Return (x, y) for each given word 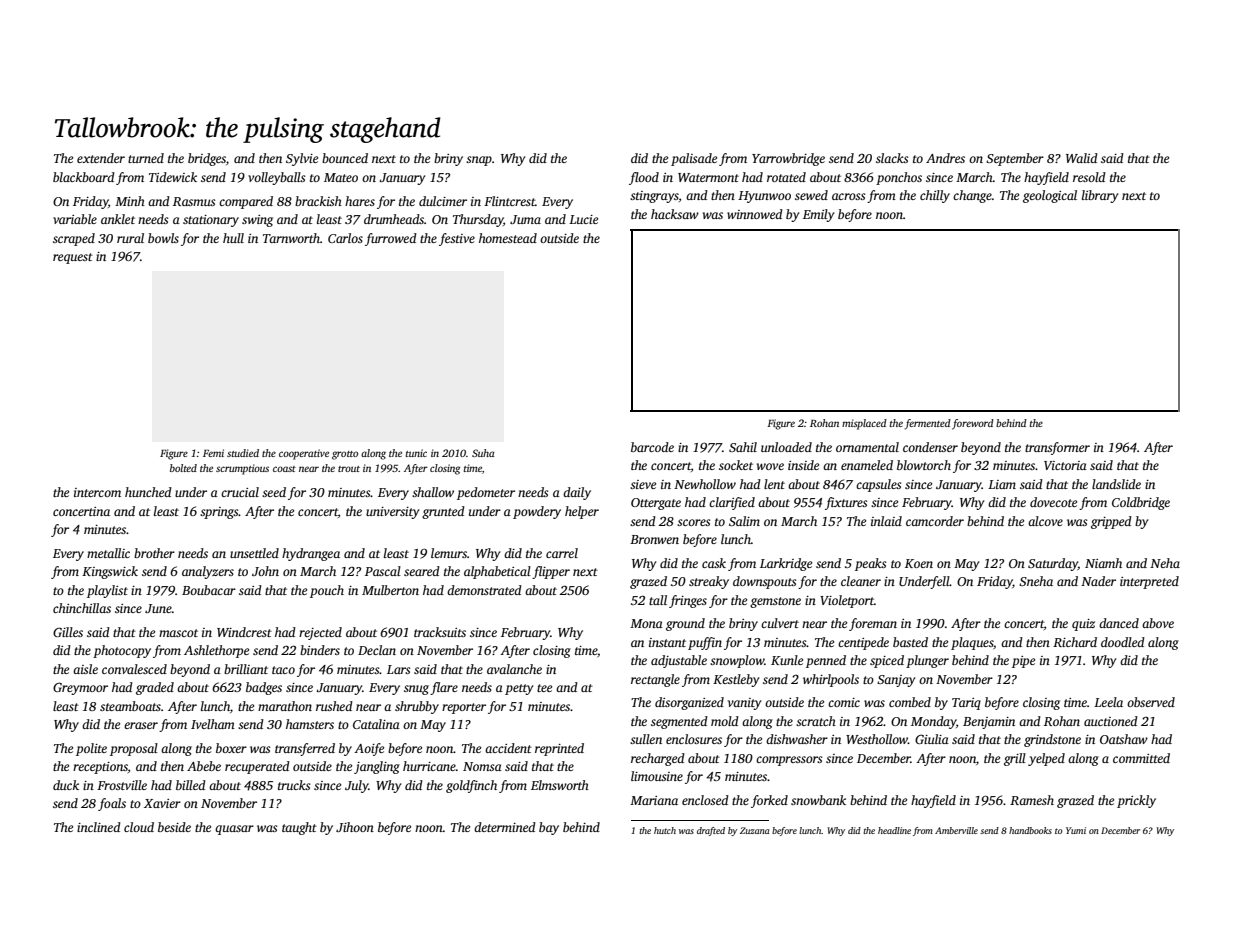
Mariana (654, 800)
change (972, 196)
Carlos (345, 238)
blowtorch (924, 465)
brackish (318, 201)
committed (1141, 758)
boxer (231, 748)
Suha (483, 453)
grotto (345, 455)
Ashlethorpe (216, 651)
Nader (1098, 581)
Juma (525, 219)
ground (685, 624)
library (1100, 196)
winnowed (755, 214)
